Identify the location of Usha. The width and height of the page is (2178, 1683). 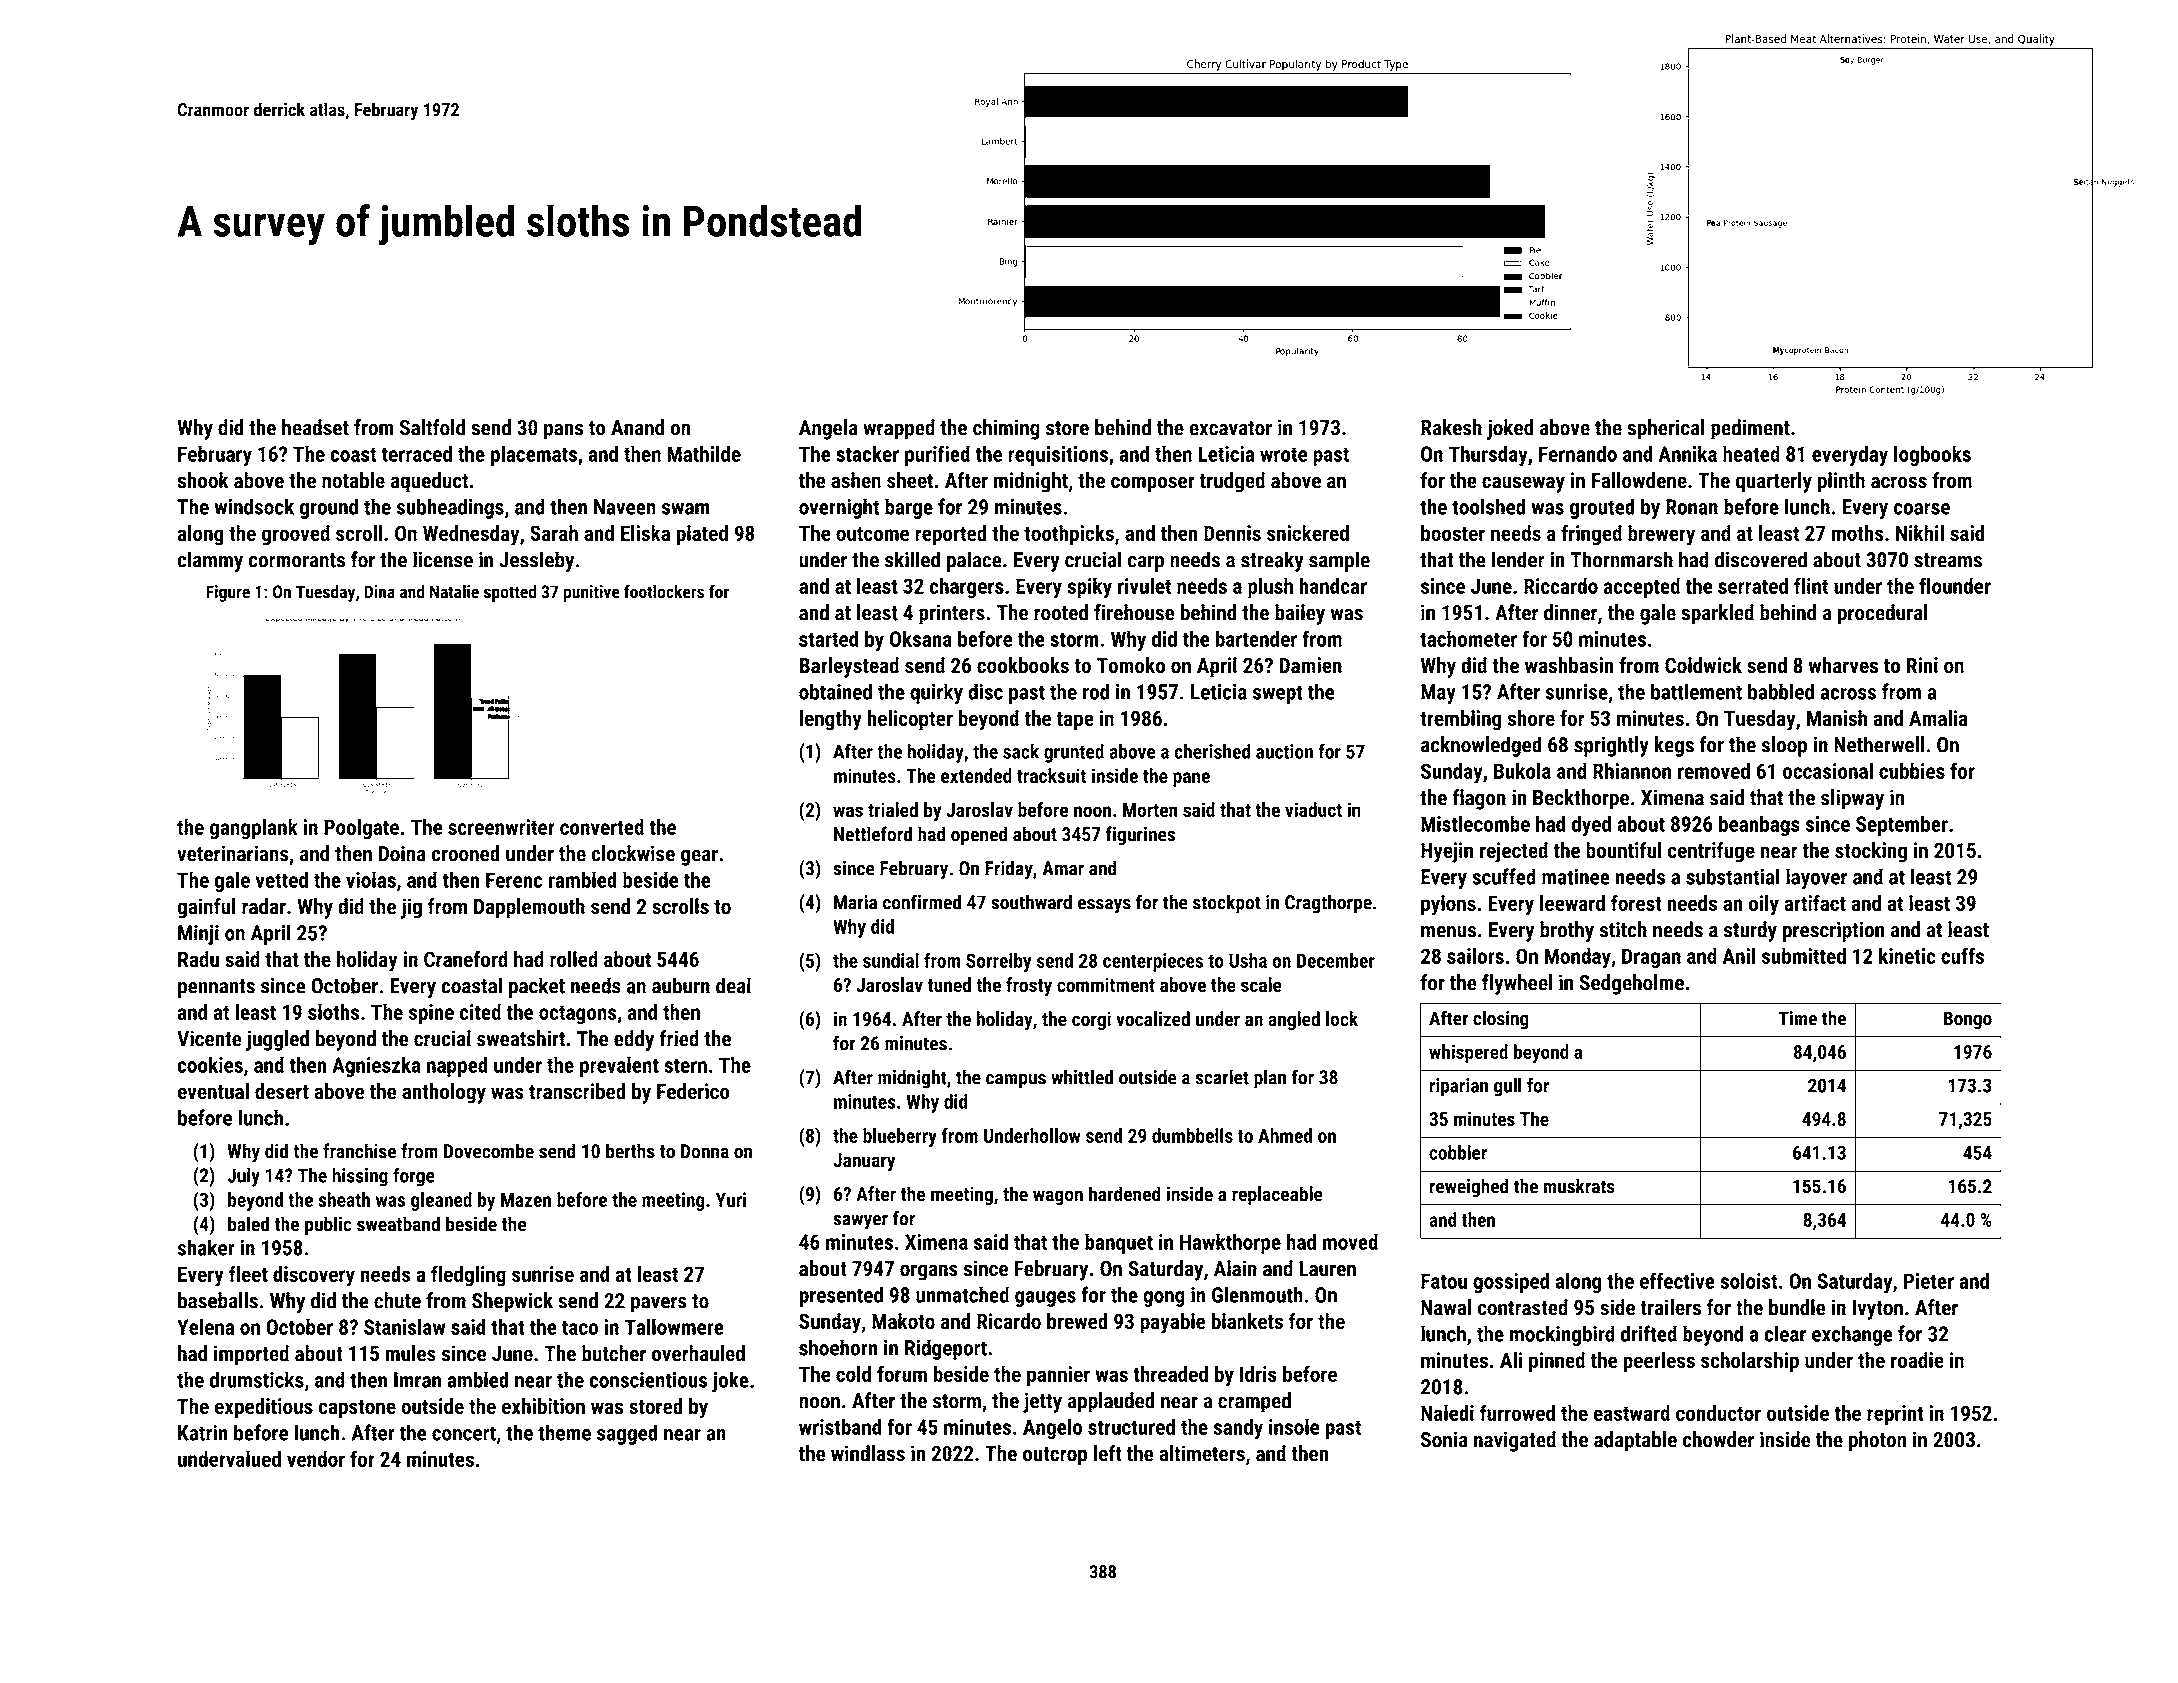
(1248, 960).
